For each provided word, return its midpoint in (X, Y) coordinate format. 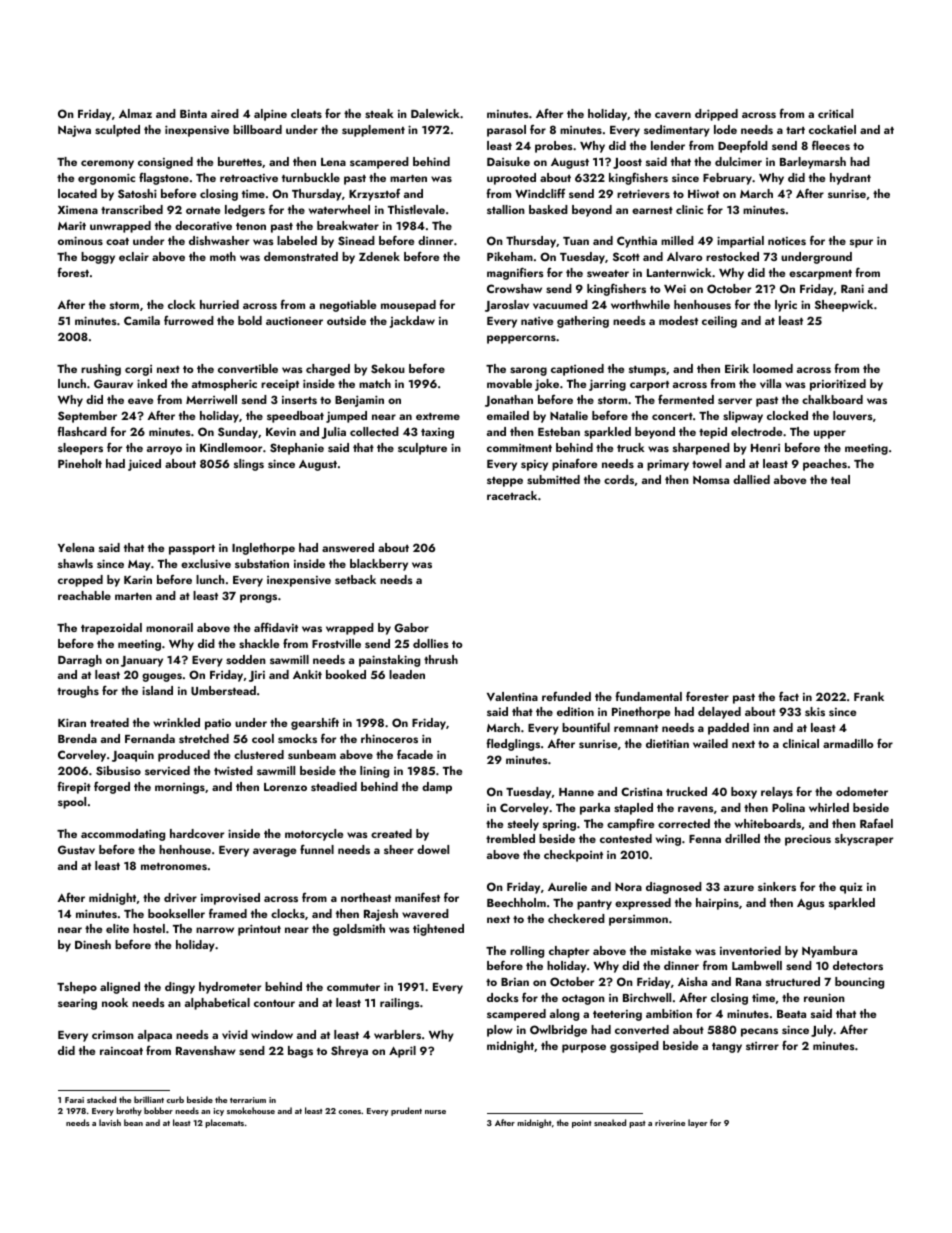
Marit (72, 225)
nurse (435, 1112)
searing (77, 1004)
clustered (259, 754)
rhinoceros (389, 738)
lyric (786, 306)
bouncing (859, 983)
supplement (373, 131)
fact (789, 696)
